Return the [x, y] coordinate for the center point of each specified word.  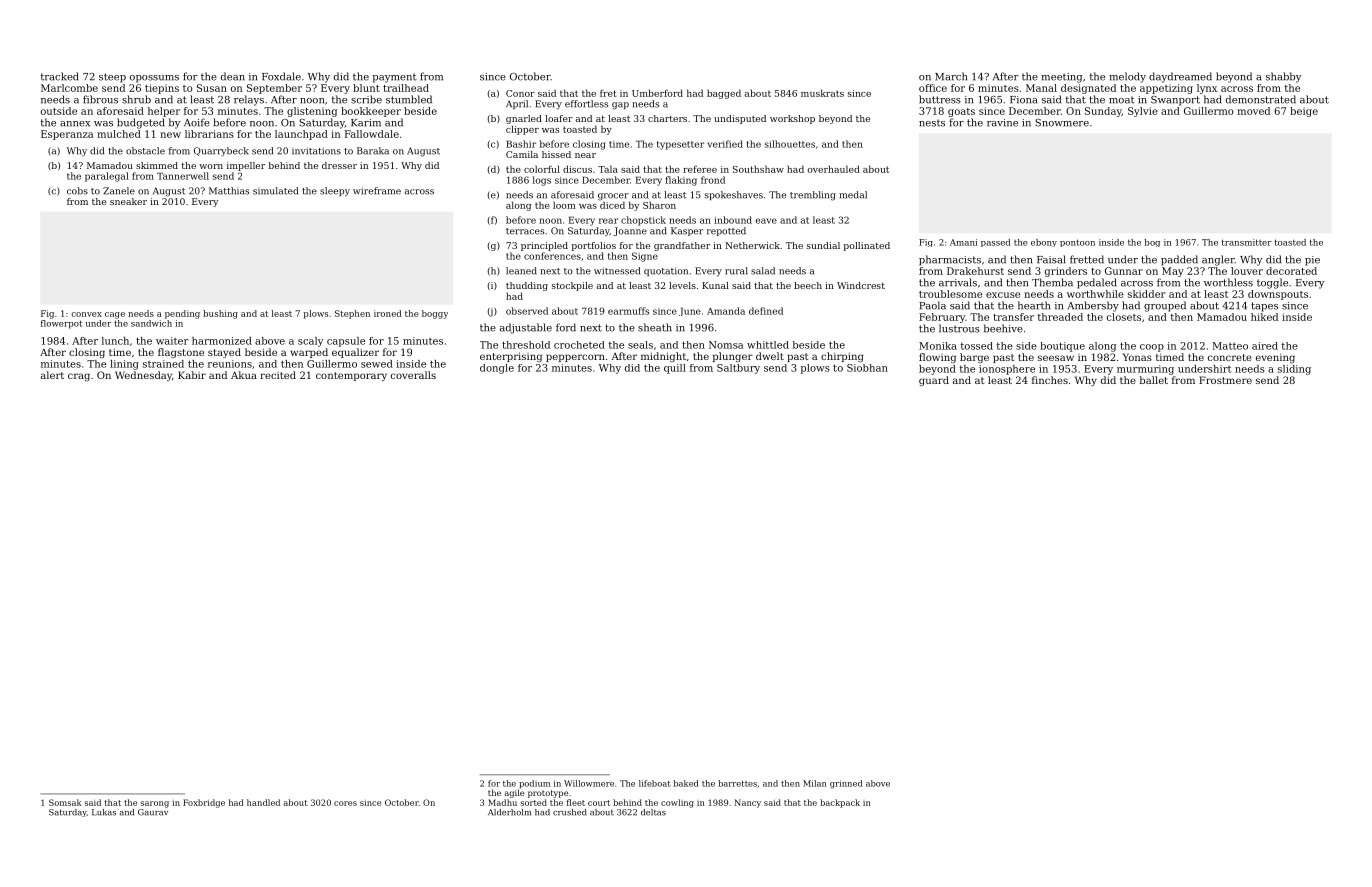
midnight [663, 357]
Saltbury [738, 369]
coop [1152, 348]
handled [263, 802]
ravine [1002, 123]
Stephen [352, 314]
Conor [520, 93]
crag [79, 377]
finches [1050, 380]
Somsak [65, 802]
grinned [846, 784]
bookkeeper [371, 112]
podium [534, 784]
